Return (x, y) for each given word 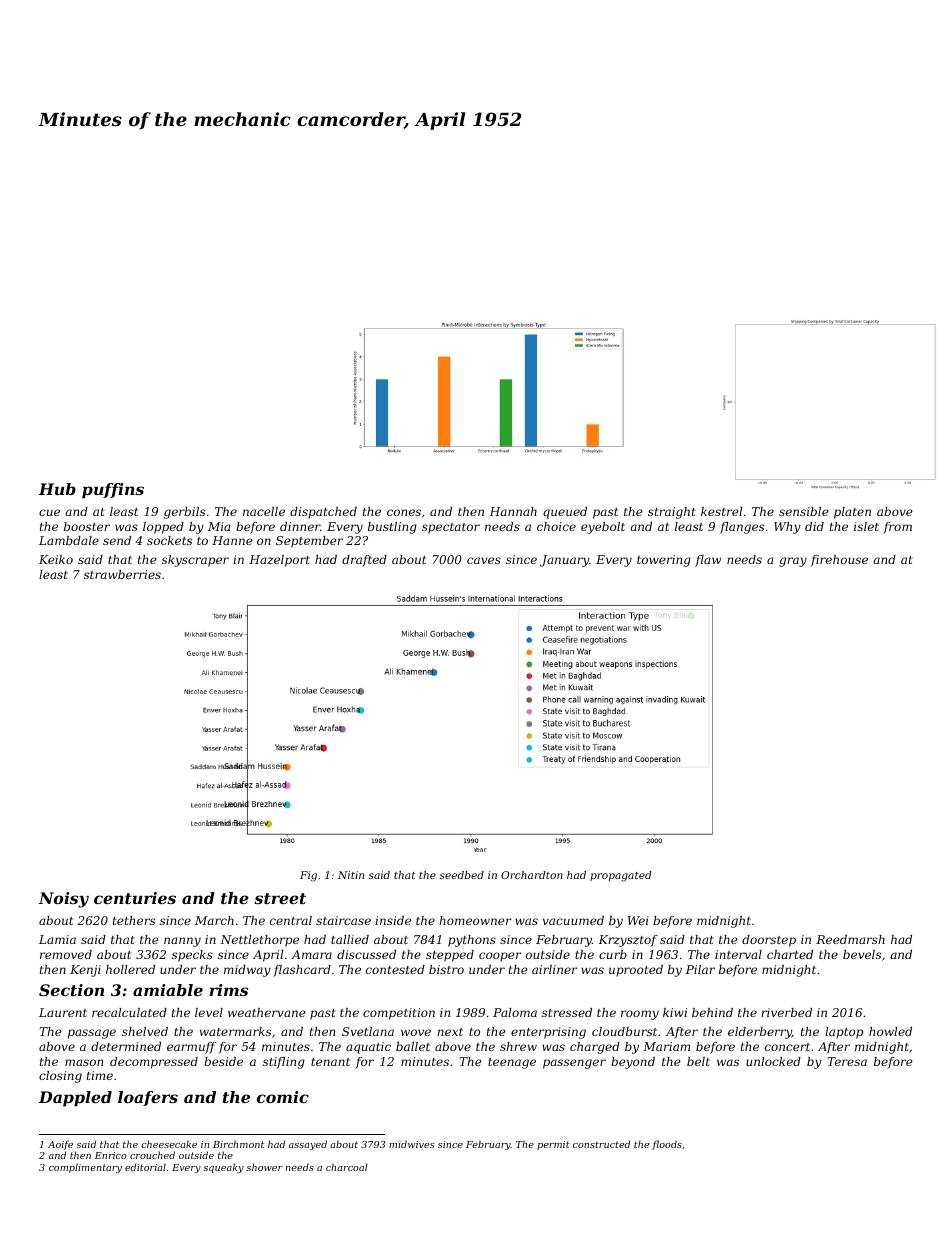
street (280, 898)
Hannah (513, 511)
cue (49, 512)
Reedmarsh (850, 939)
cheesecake (169, 1144)
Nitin (351, 875)
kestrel (721, 511)
